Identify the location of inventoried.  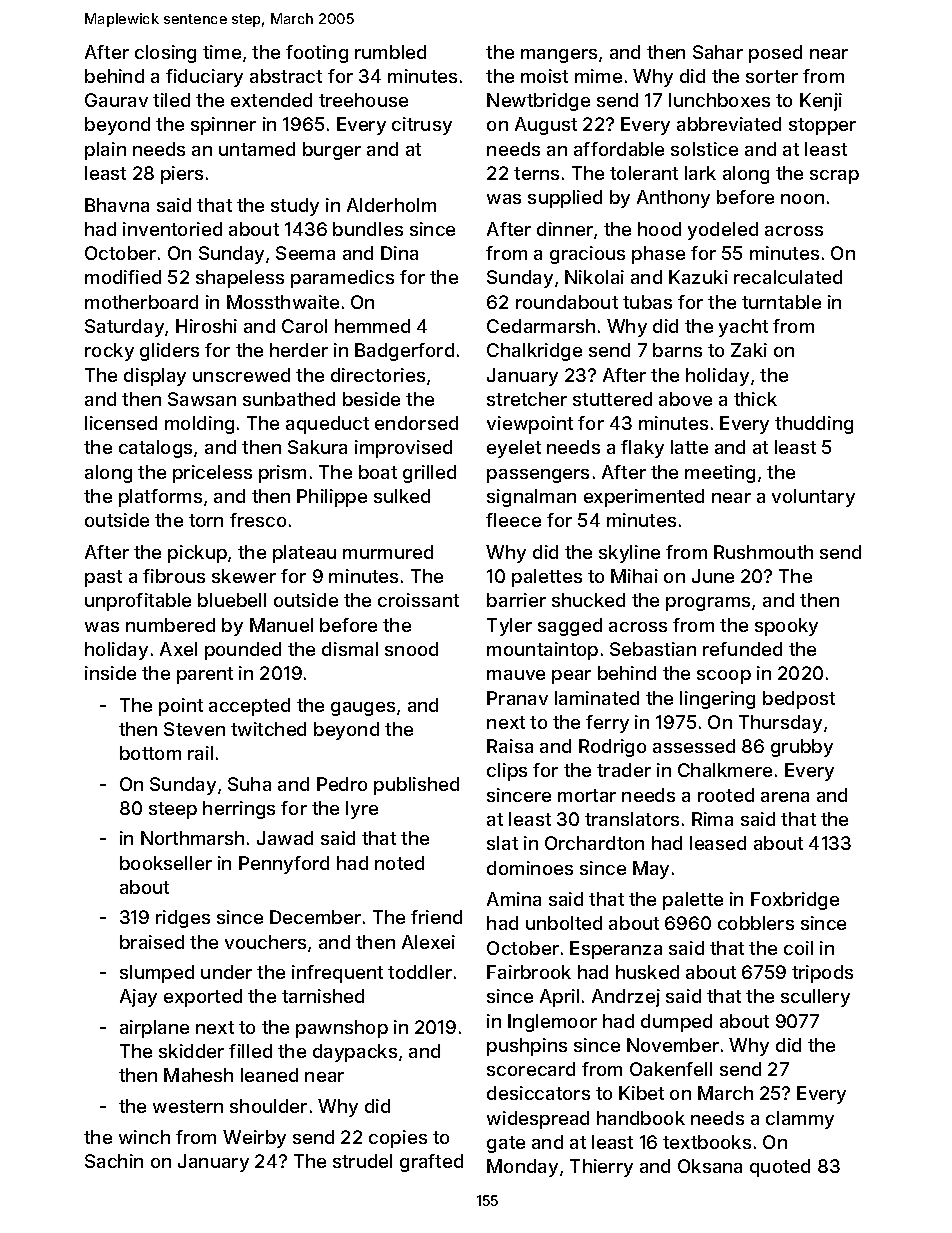
(172, 229).
